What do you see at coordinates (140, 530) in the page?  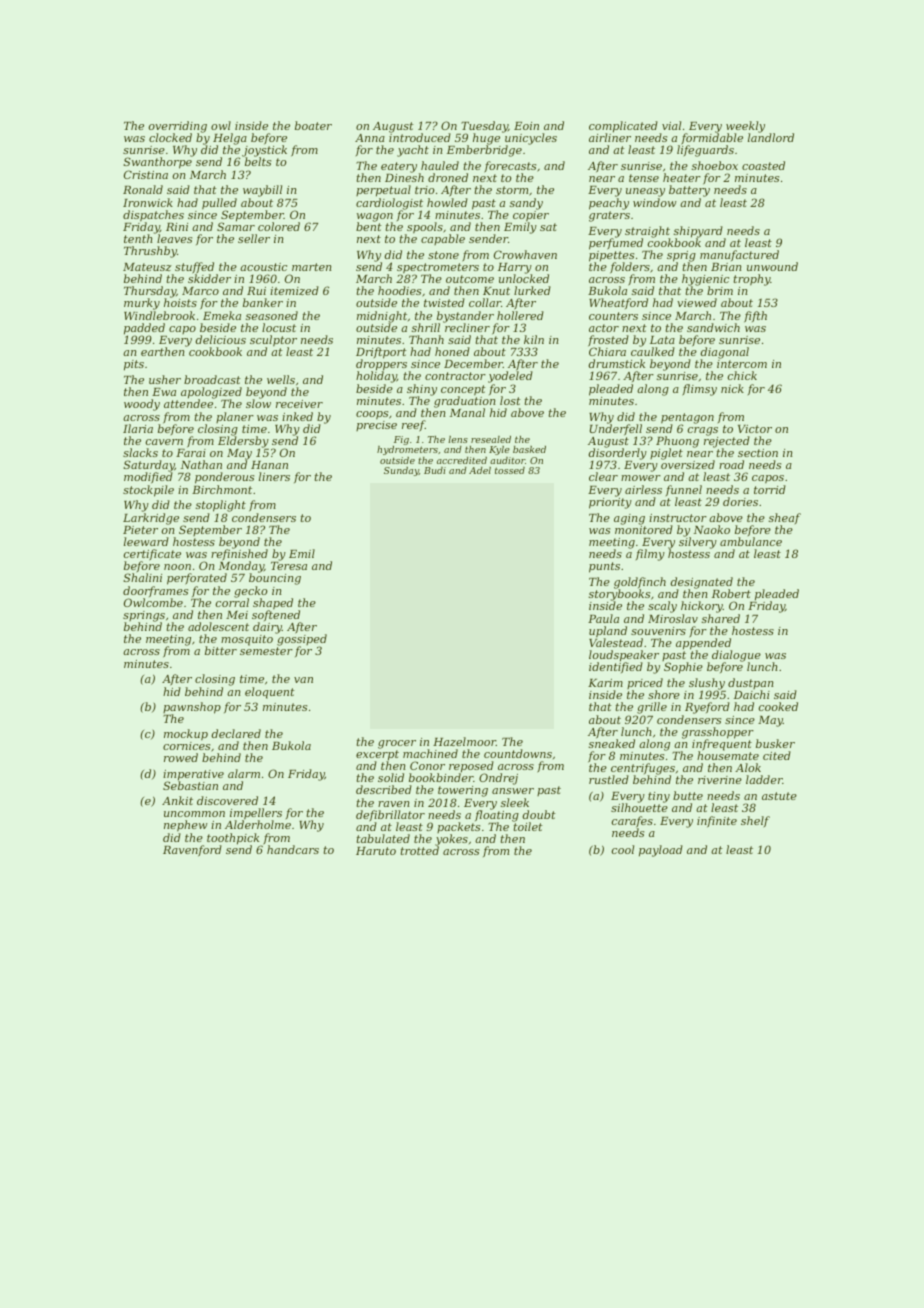 I see `Pieter` at bounding box center [140, 530].
